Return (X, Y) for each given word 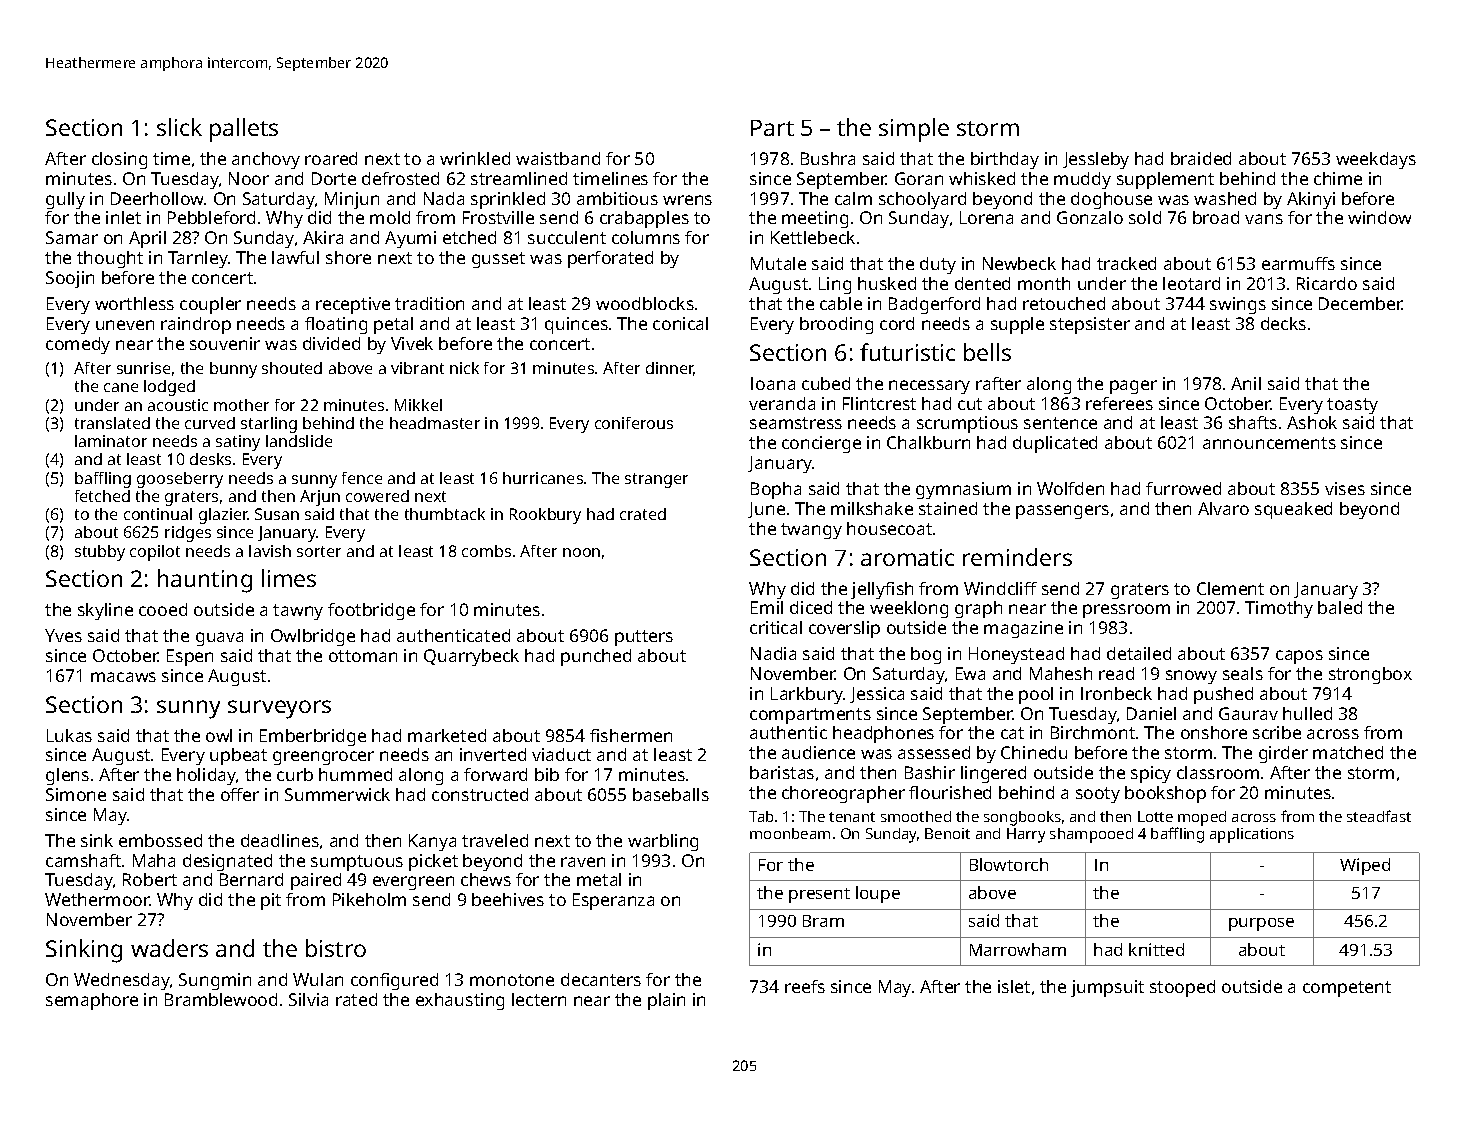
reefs (805, 986)
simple (914, 130)
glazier (223, 516)
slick (179, 127)
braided (1201, 158)
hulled (1307, 713)
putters (644, 638)
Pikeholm (369, 899)
